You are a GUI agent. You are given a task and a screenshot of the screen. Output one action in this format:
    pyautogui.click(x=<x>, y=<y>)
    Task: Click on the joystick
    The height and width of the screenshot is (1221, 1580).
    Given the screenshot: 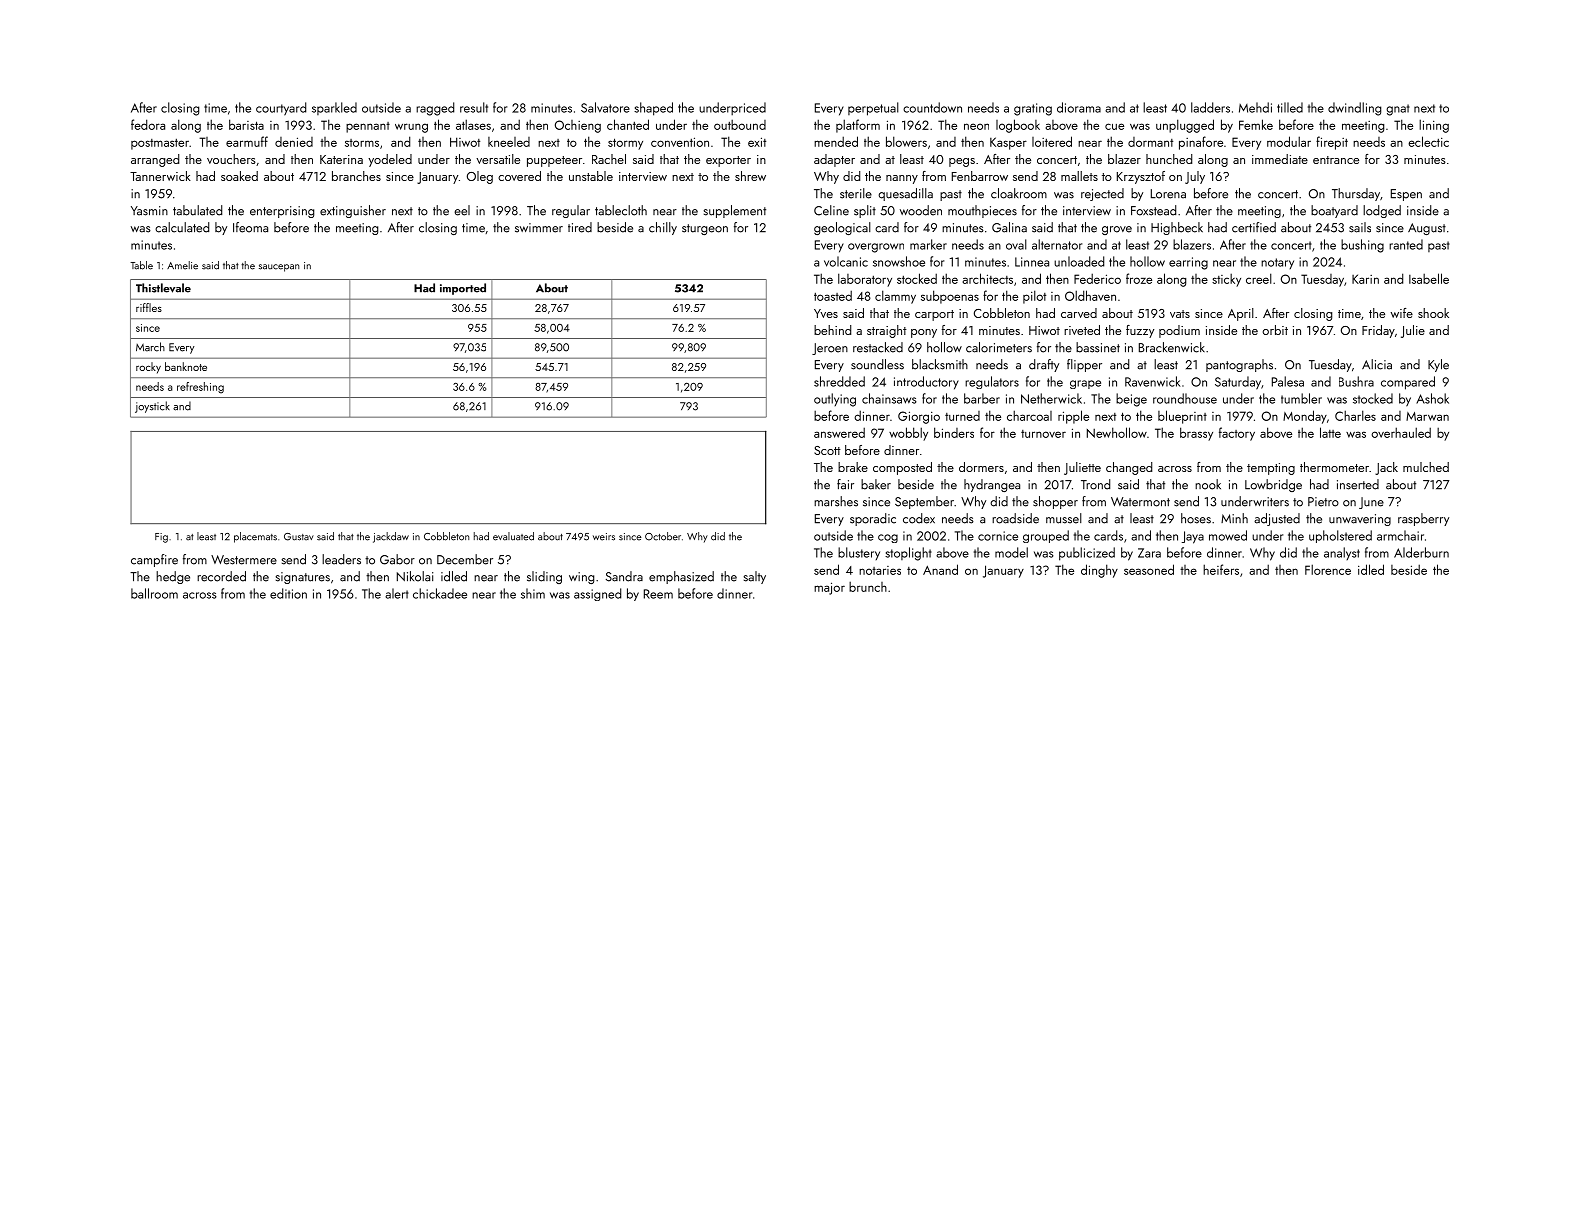 What is the action you would take?
    pyautogui.click(x=152, y=407)
